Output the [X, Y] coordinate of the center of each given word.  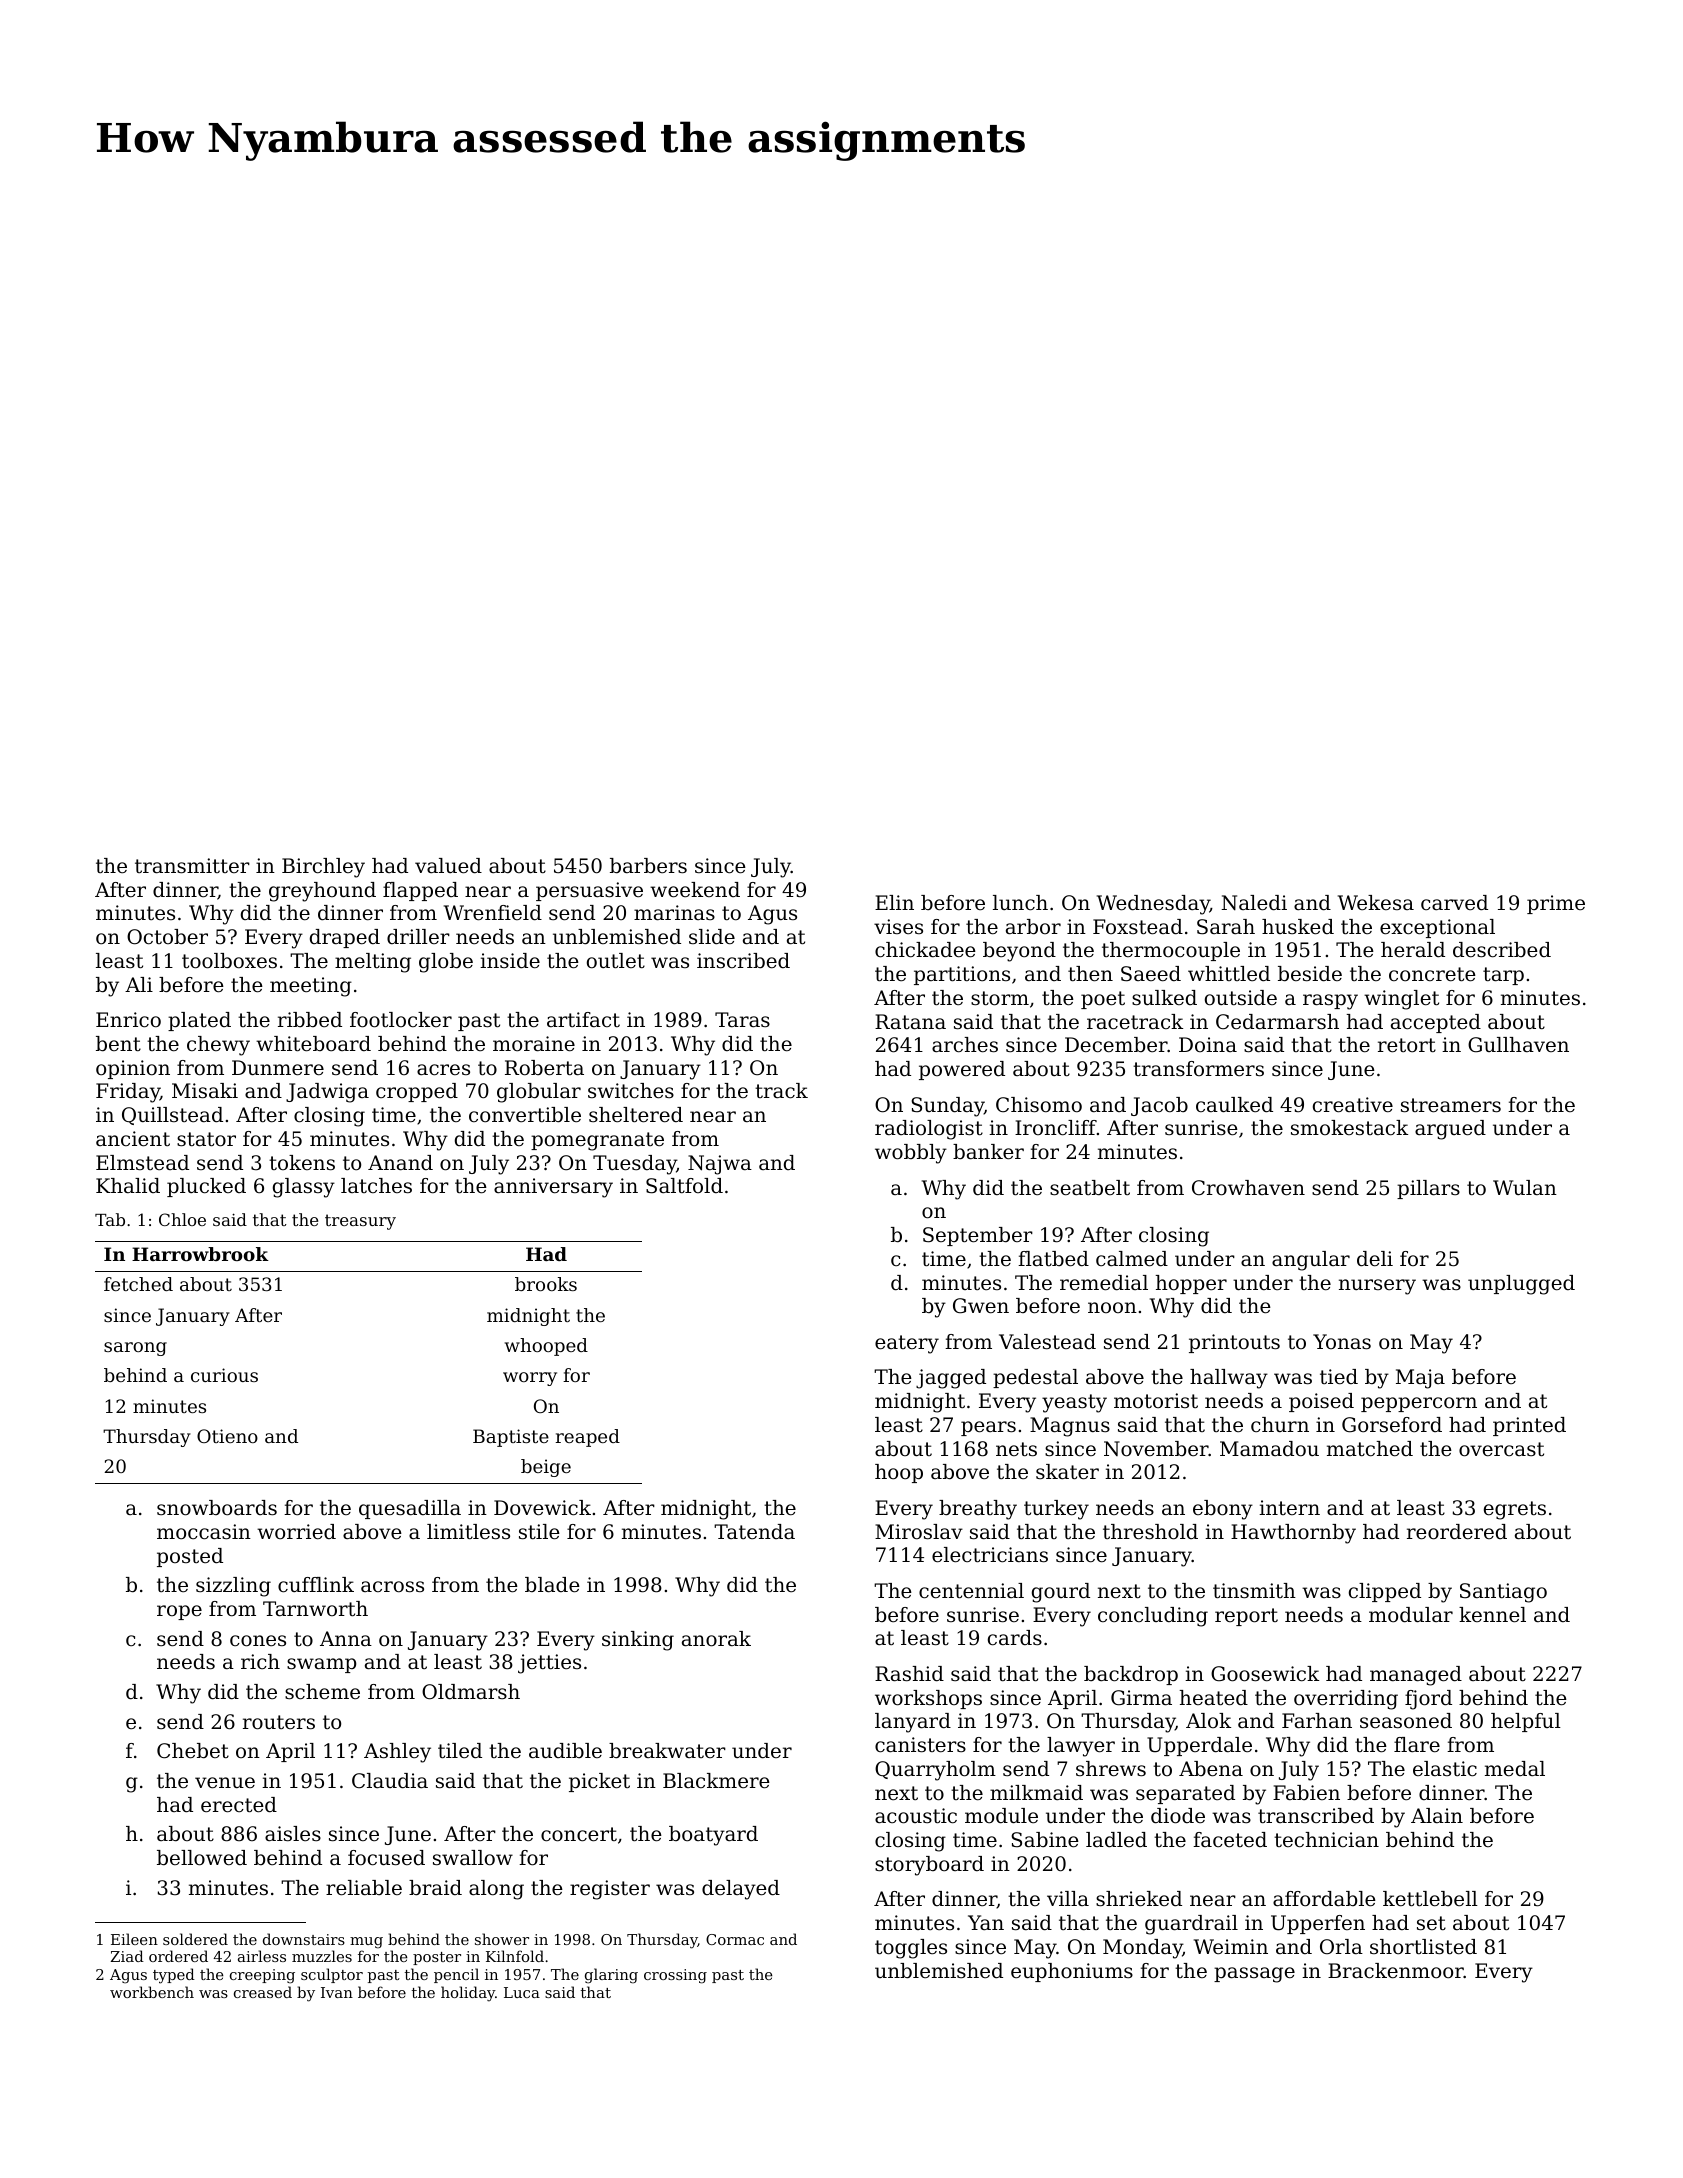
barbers [648, 866]
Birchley [323, 868]
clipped [1385, 1592]
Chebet [193, 1751]
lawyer [1081, 1747]
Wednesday [1153, 905]
